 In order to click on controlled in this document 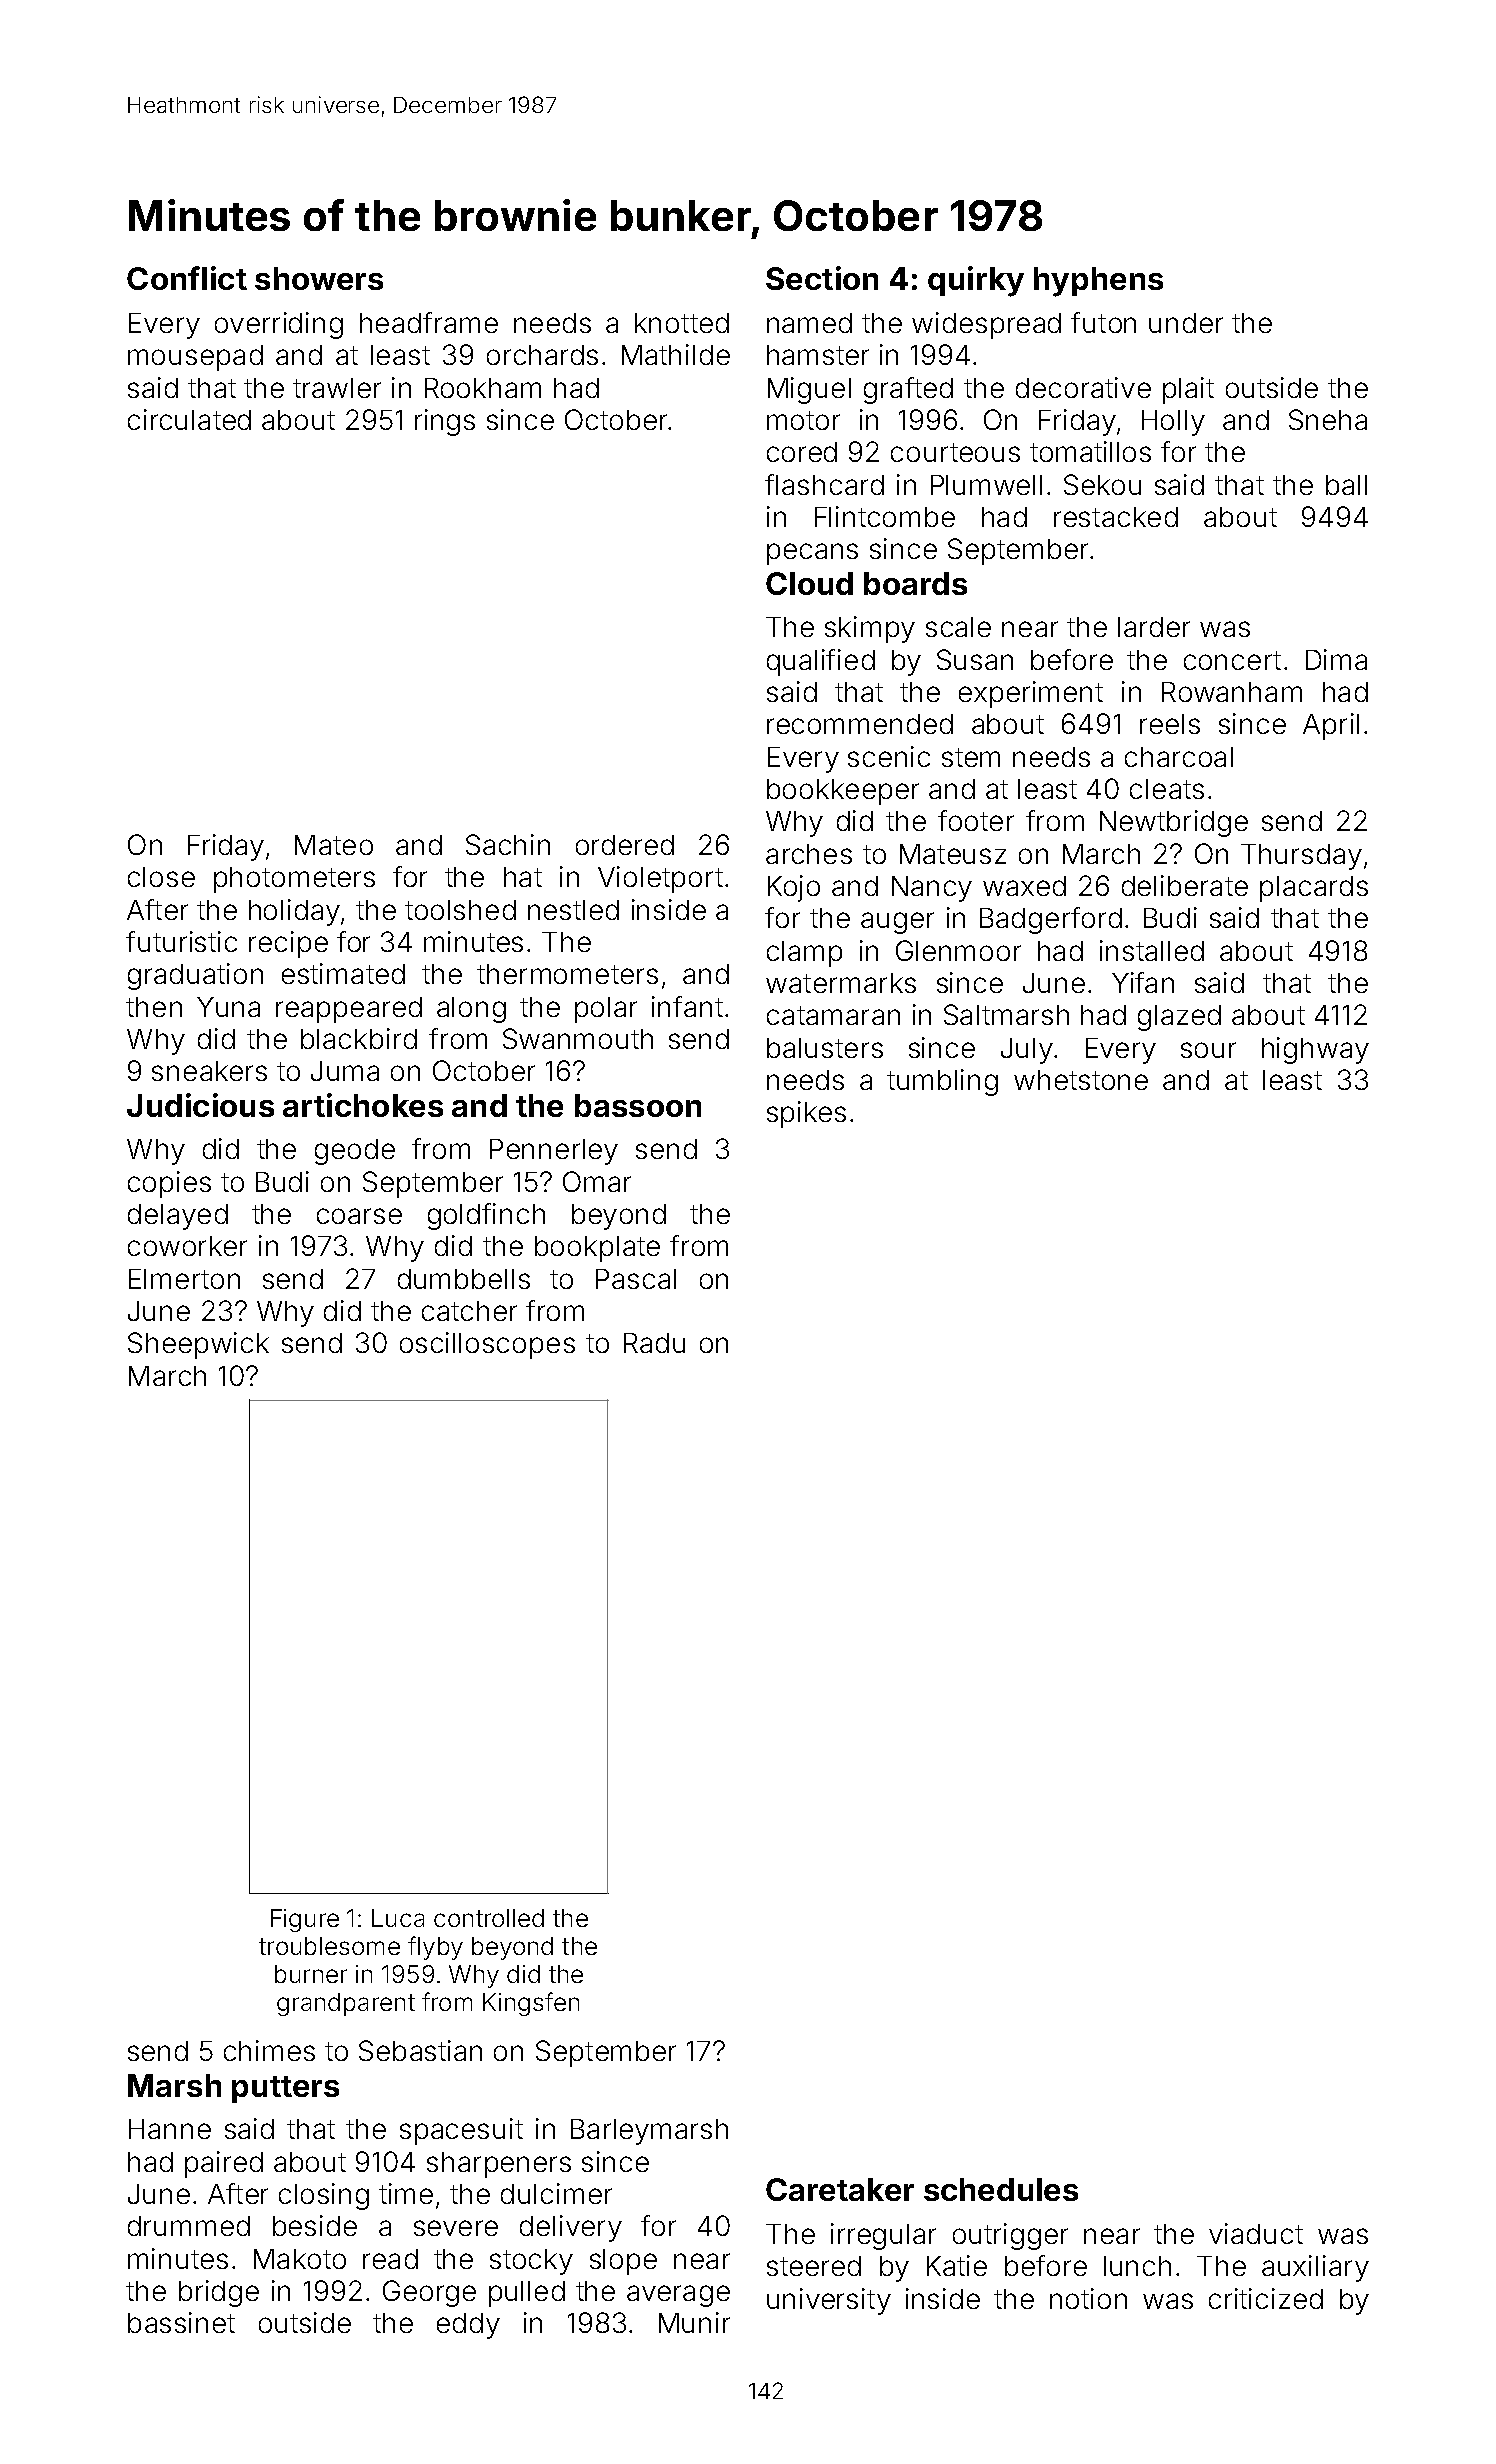, I will do `click(489, 1918)`.
